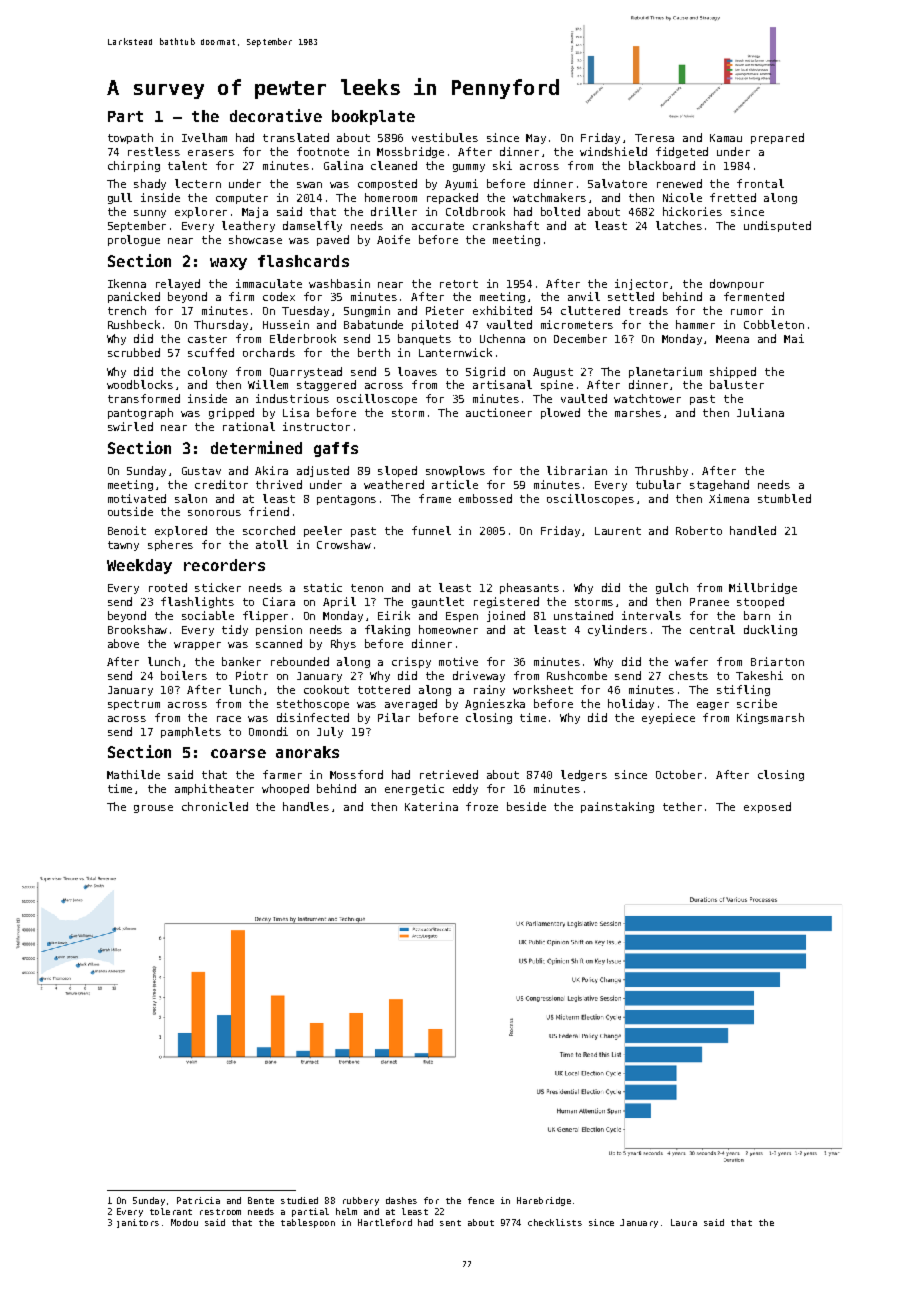  What do you see at coordinates (137, 629) in the screenshot?
I see `Brookshaw` at bounding box center [137, 629].
